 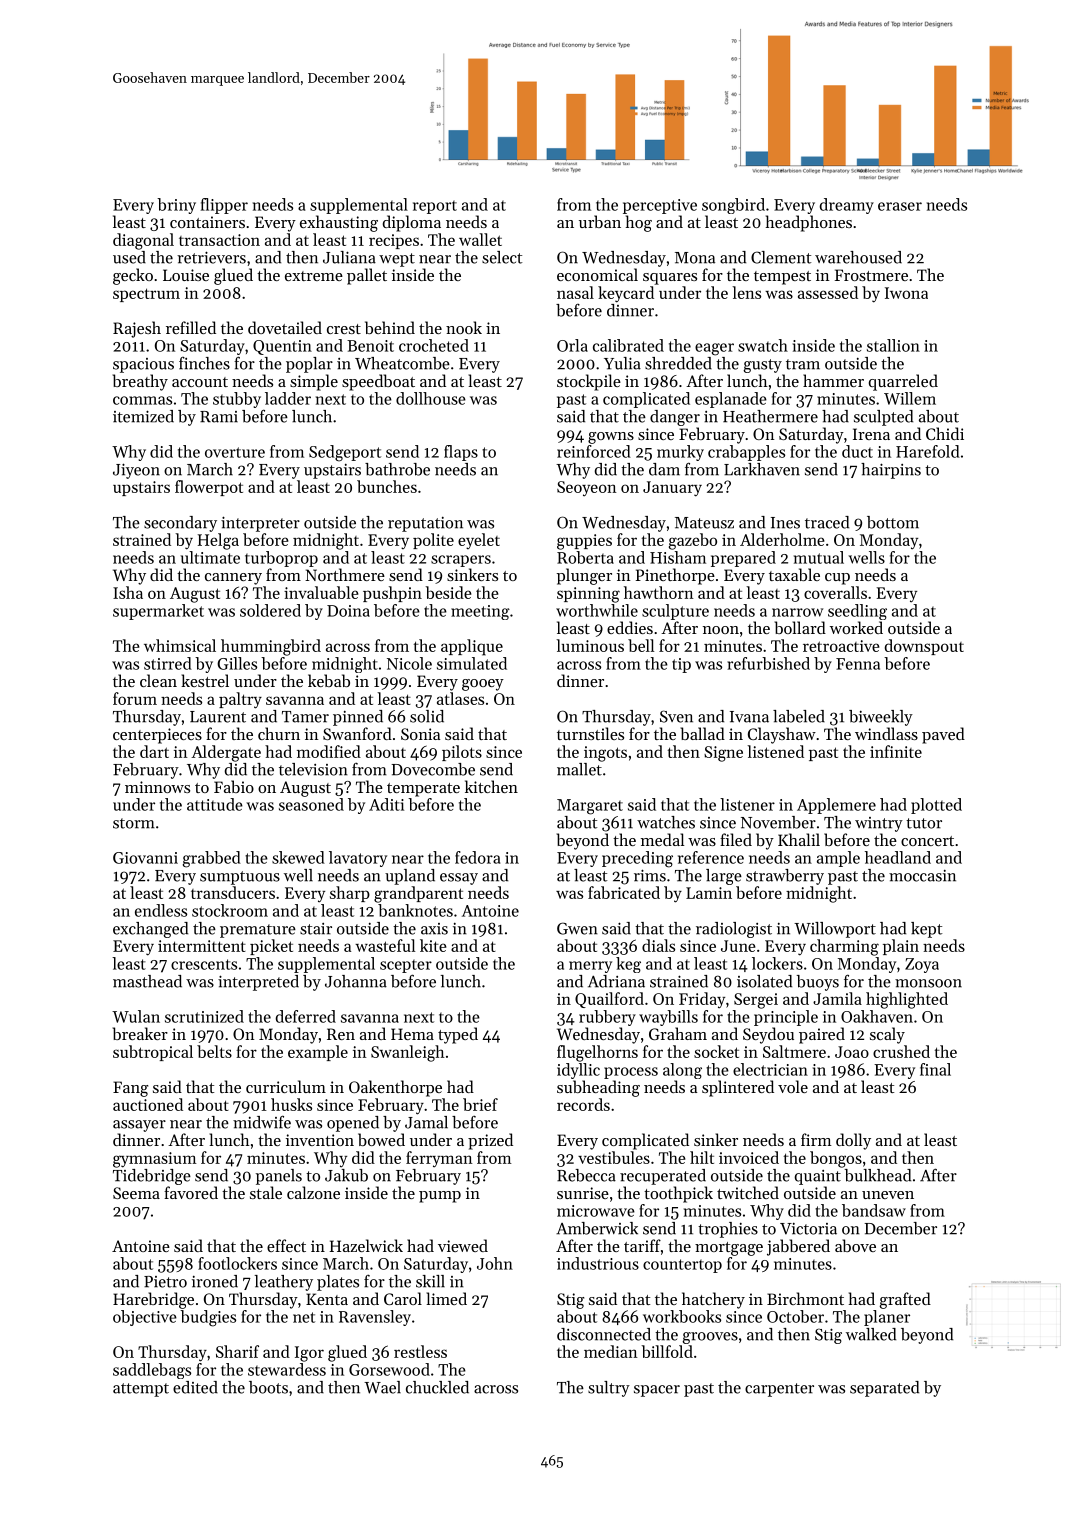 What do you see at coordinates (176, 206) in the screenshot?
I see `briny` at bounding box center [176, 206].
